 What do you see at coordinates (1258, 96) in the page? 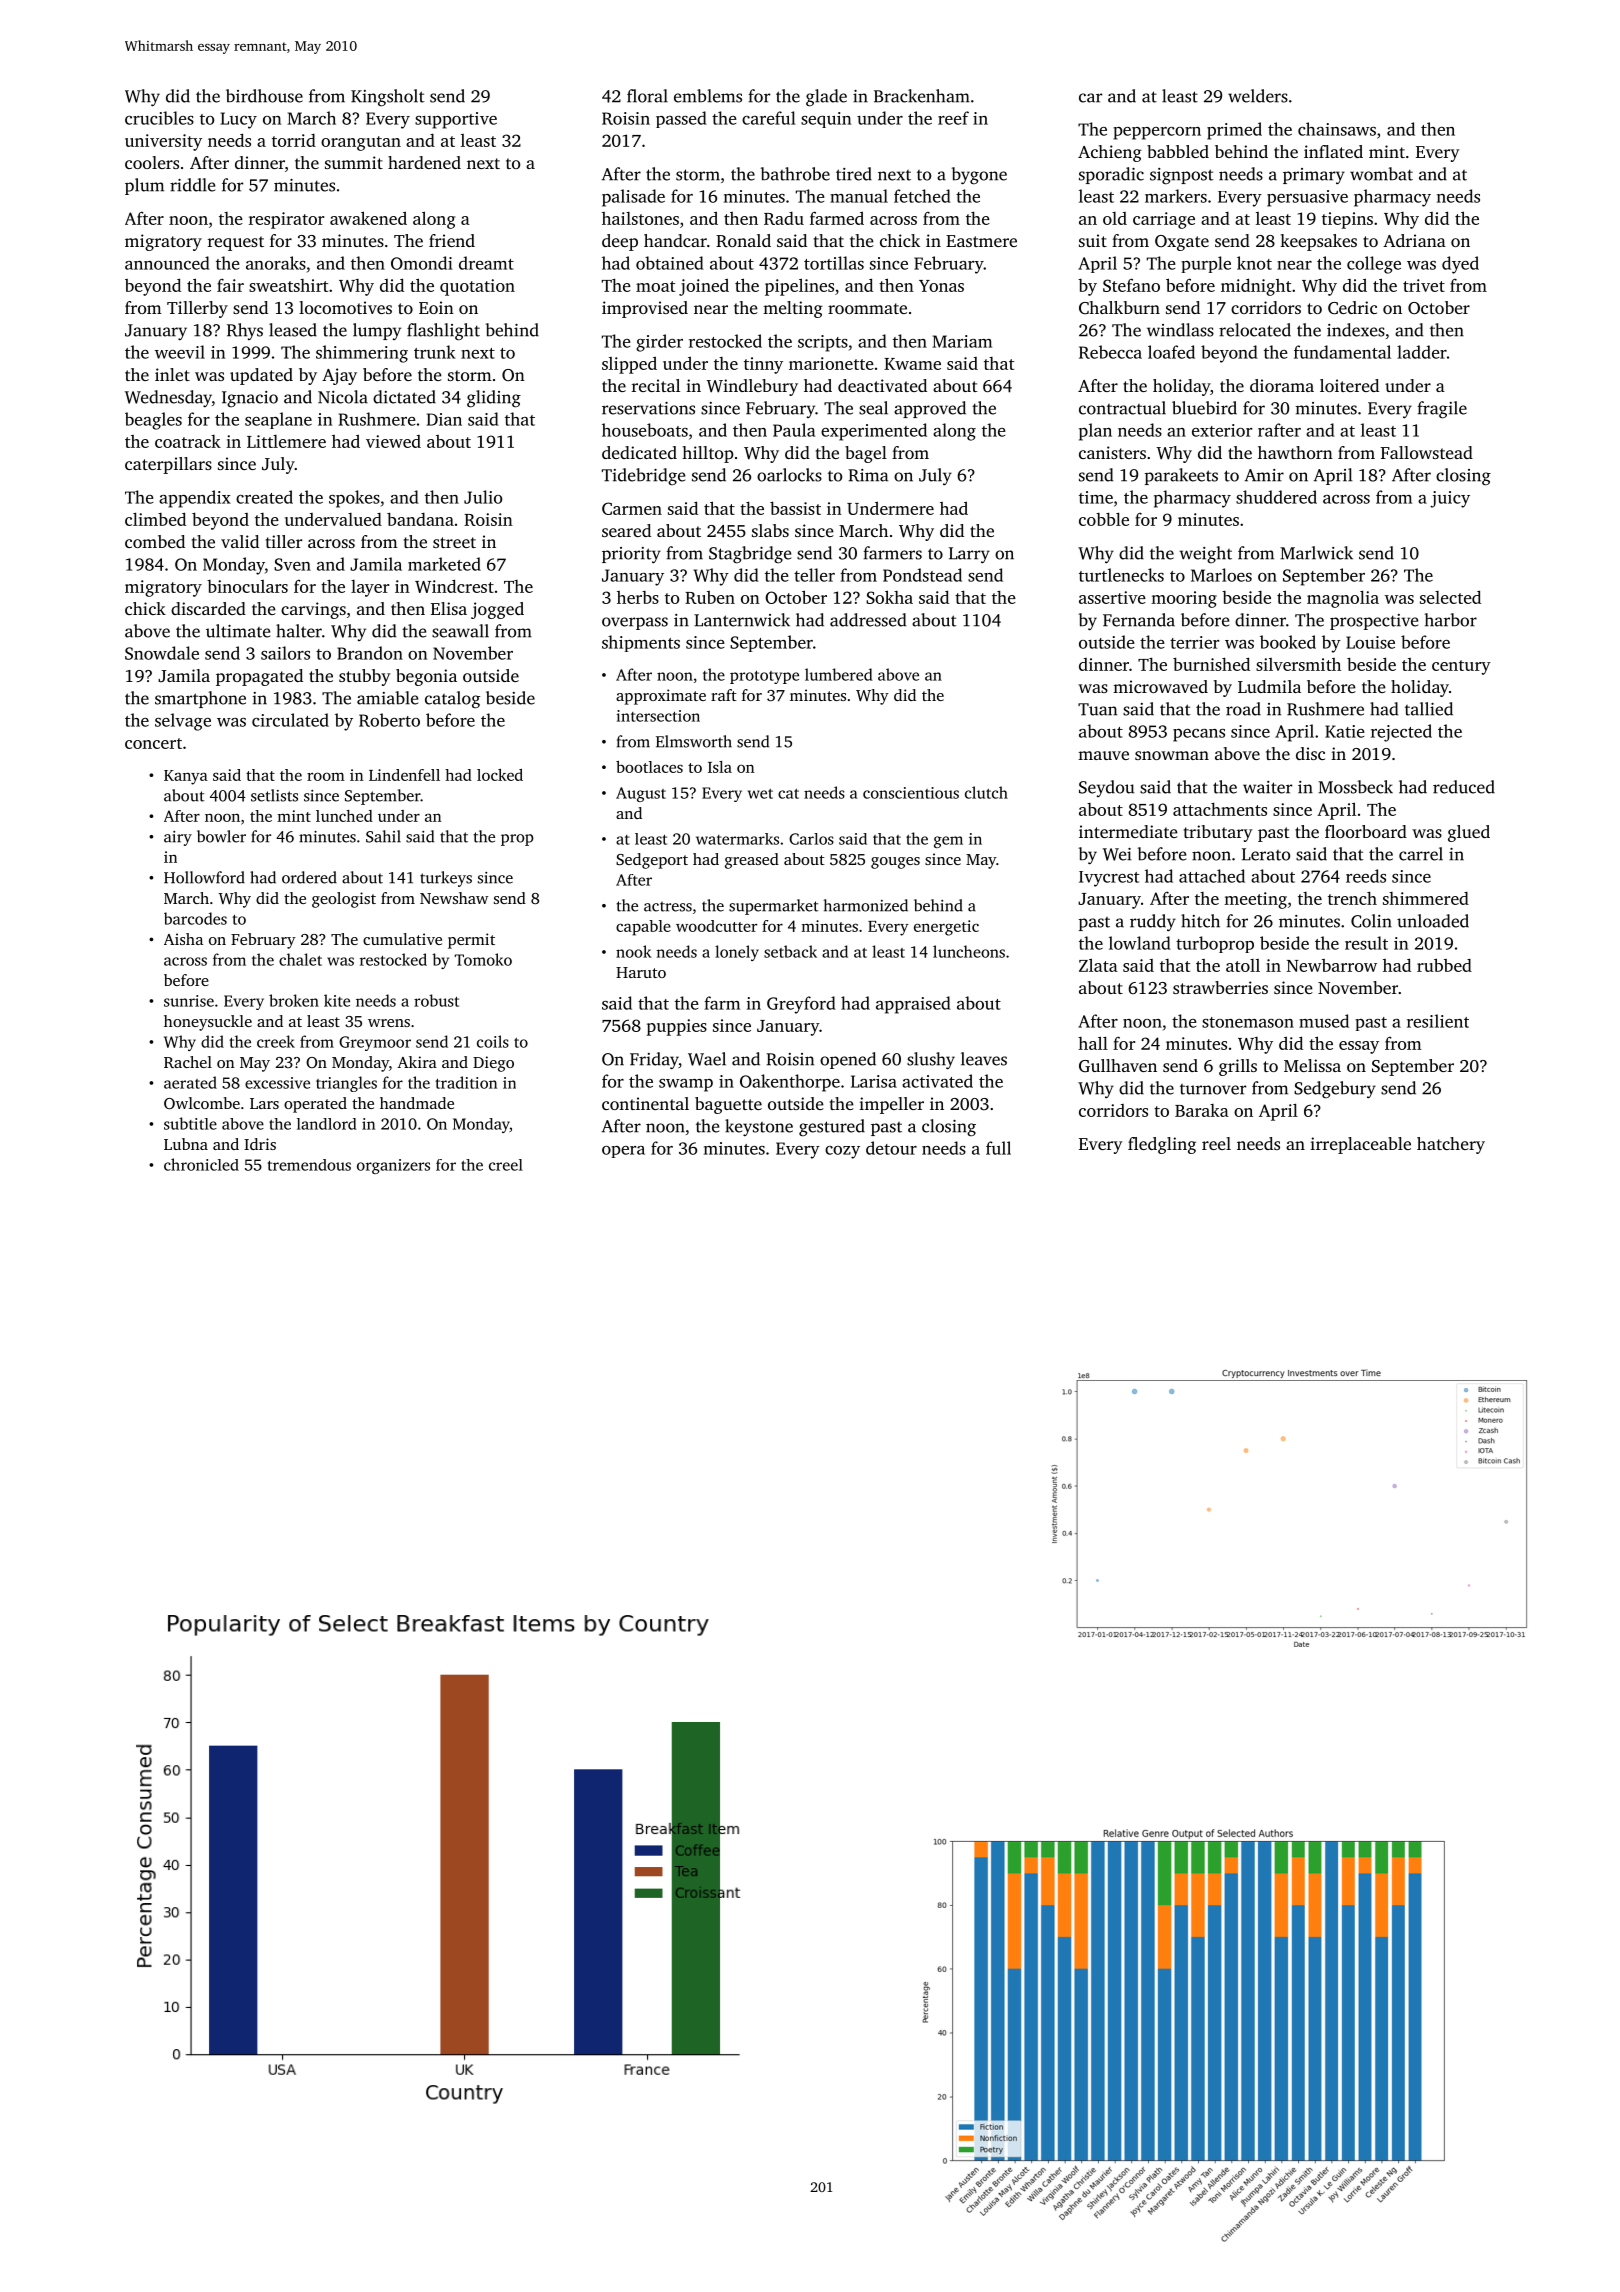
I see `welders` at bounding box center [1258, 96].
